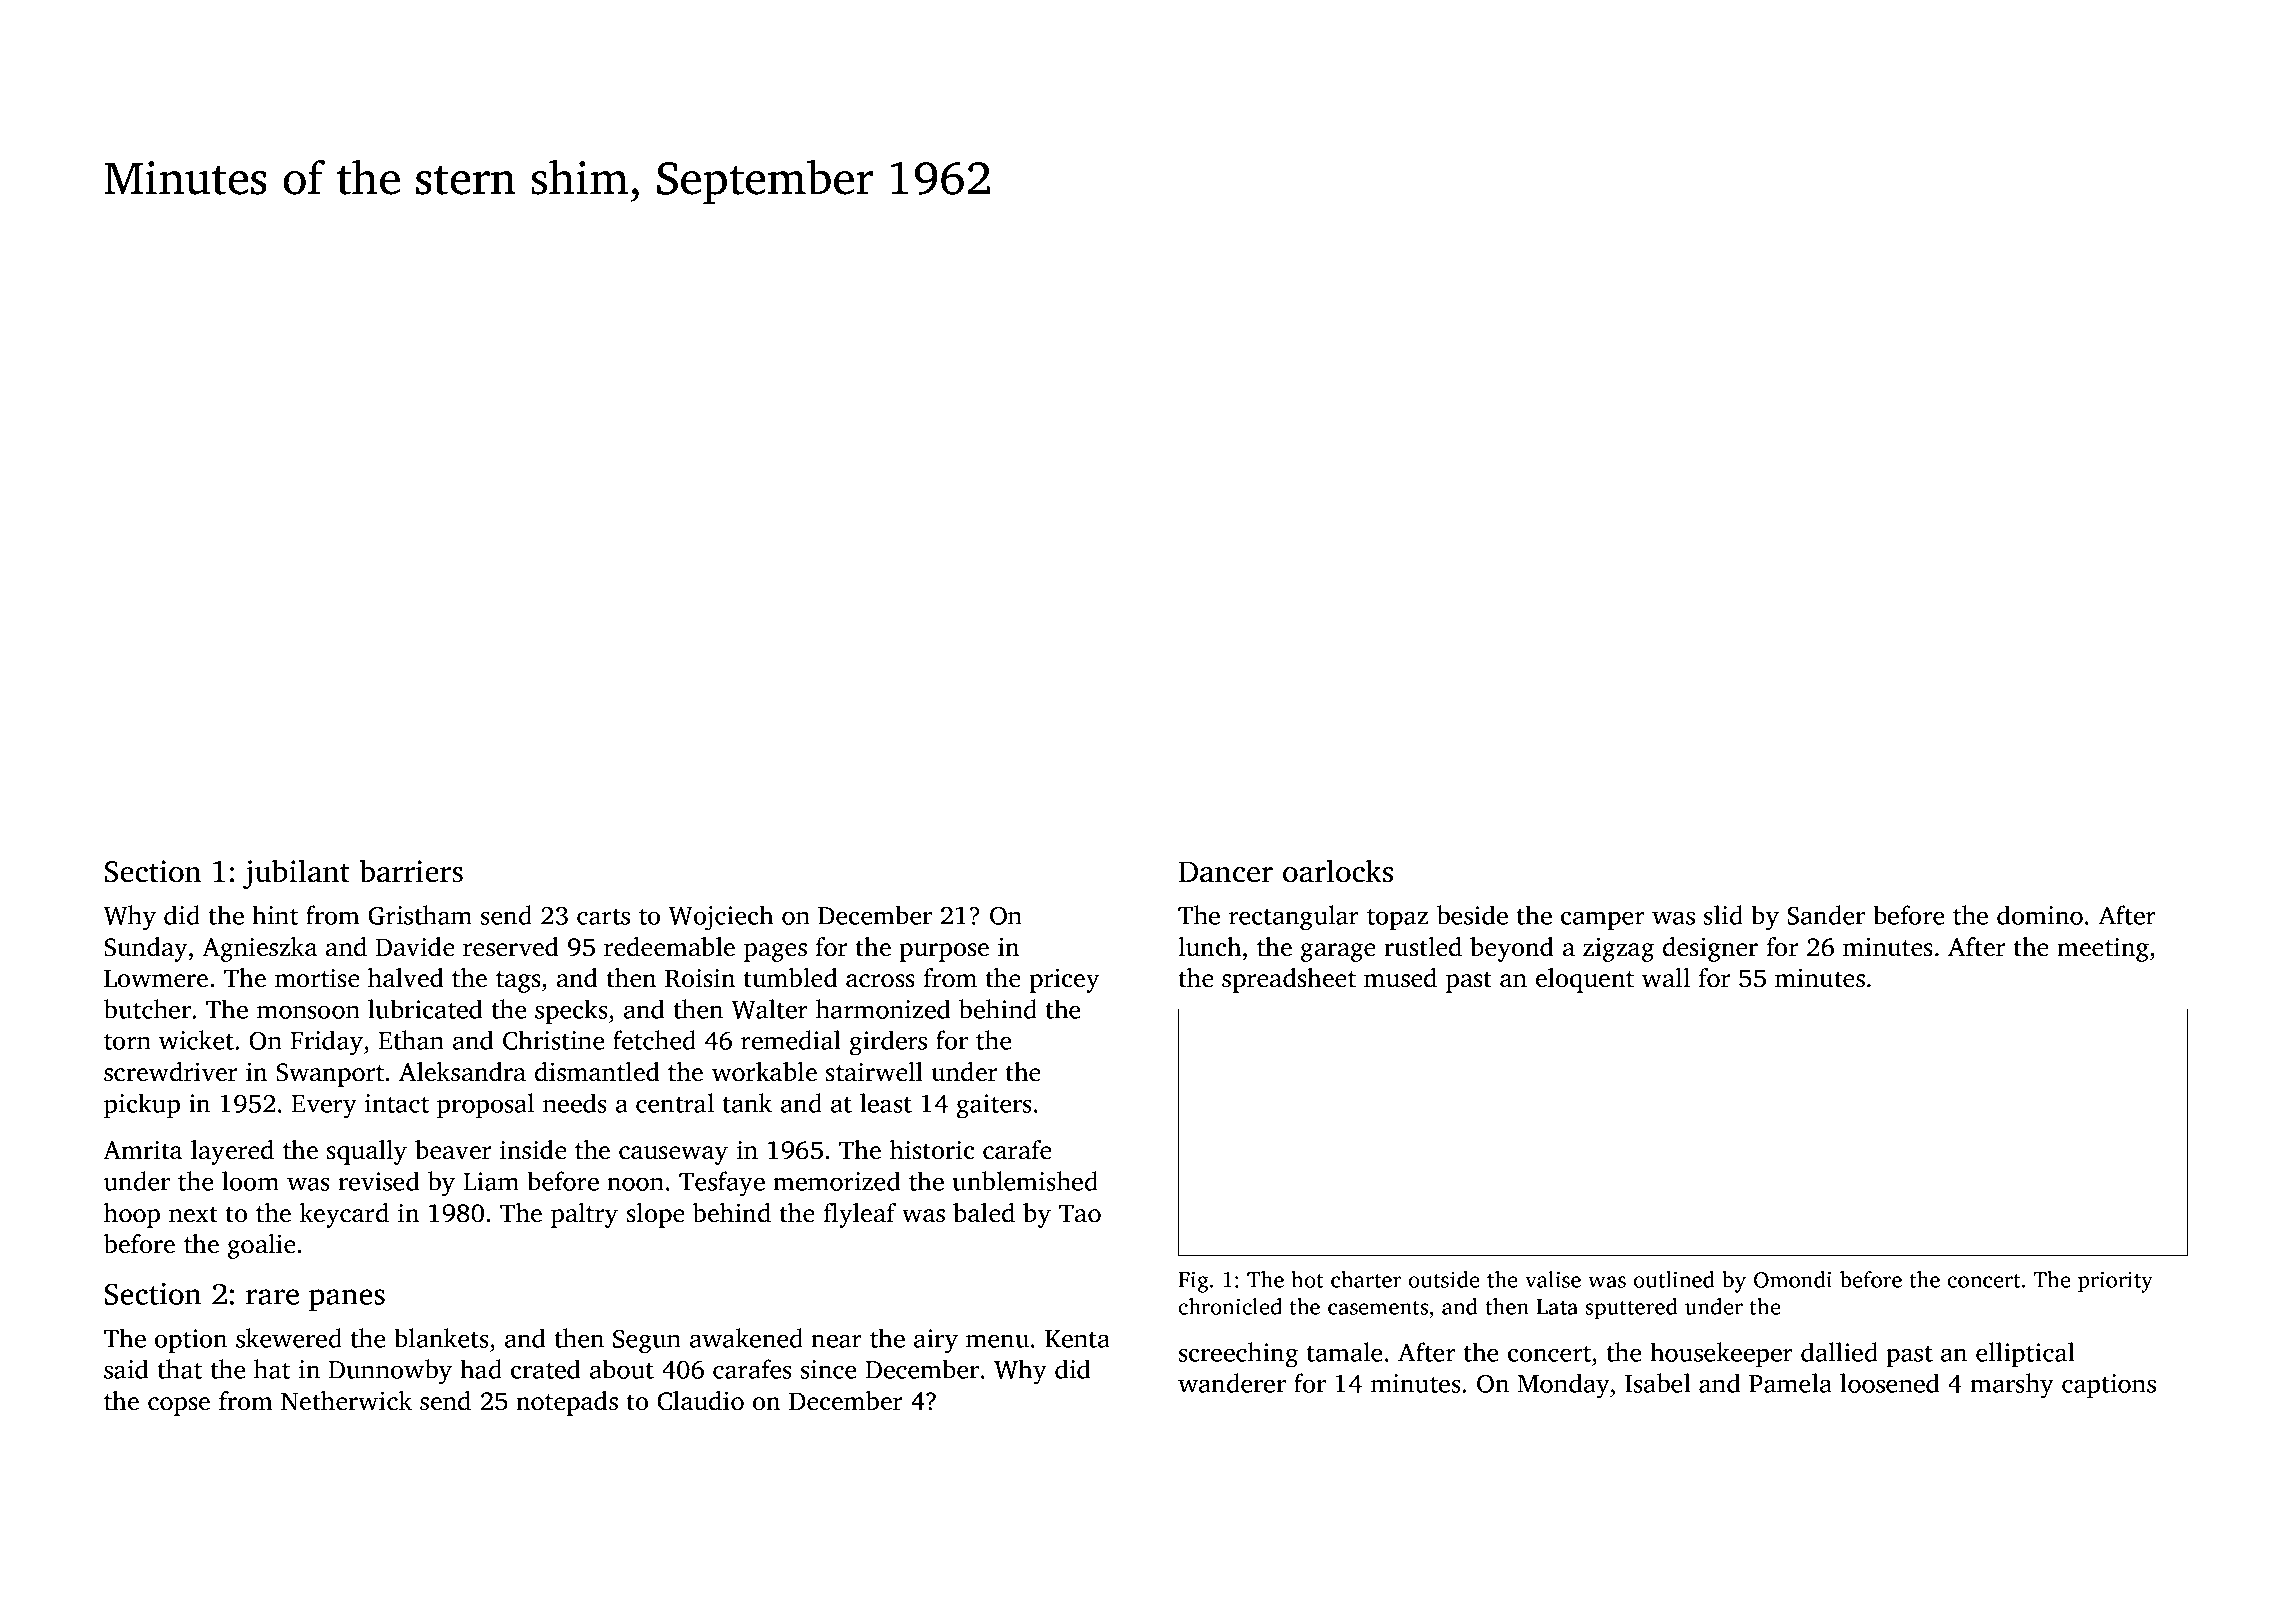 This screenshot has width=2292, height=1620. Describe the element at coordinates (1345, 1352) in the screenshot. I see `tamale` at that location.
